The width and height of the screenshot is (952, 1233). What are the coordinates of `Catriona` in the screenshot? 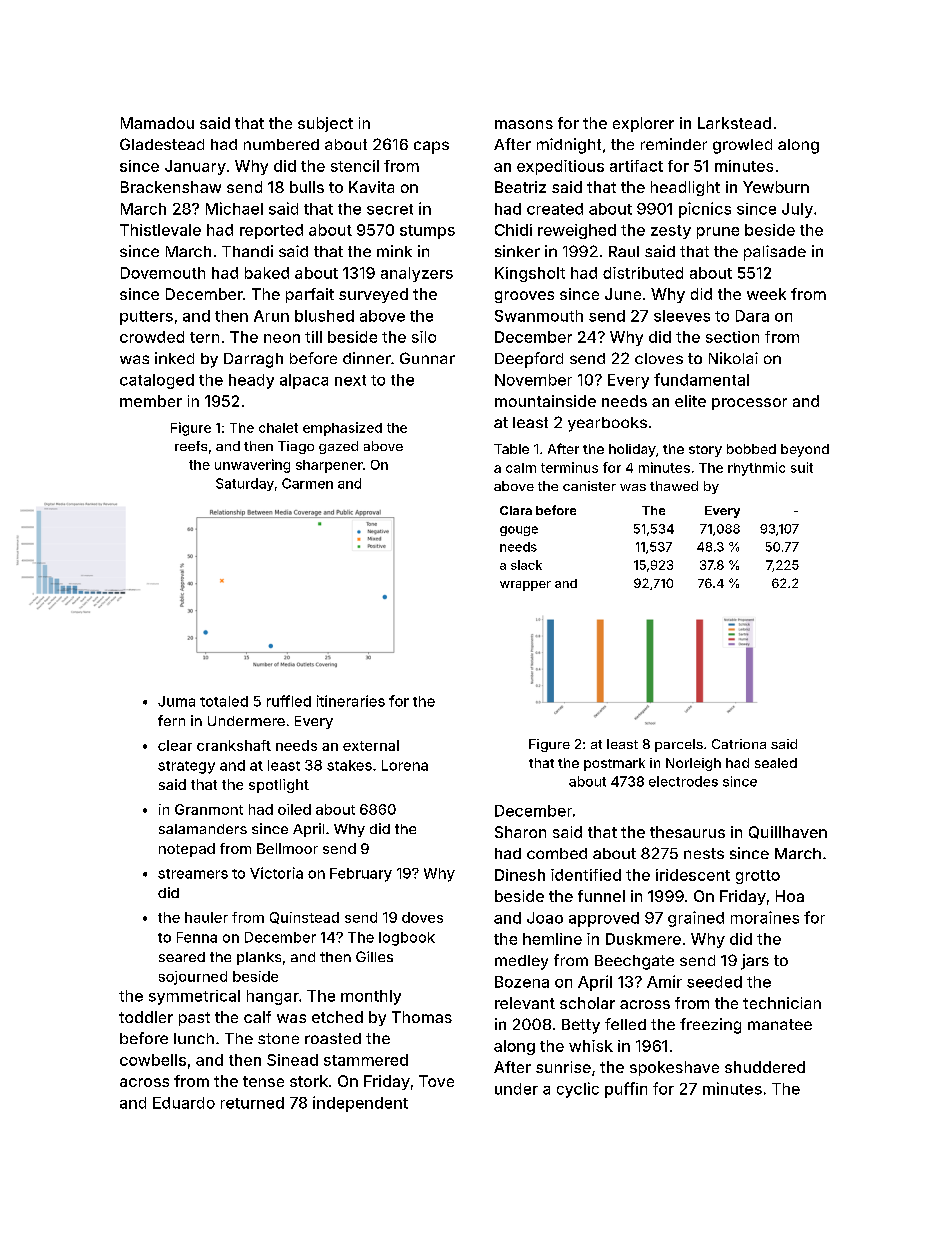 It's located at (739, 744).
